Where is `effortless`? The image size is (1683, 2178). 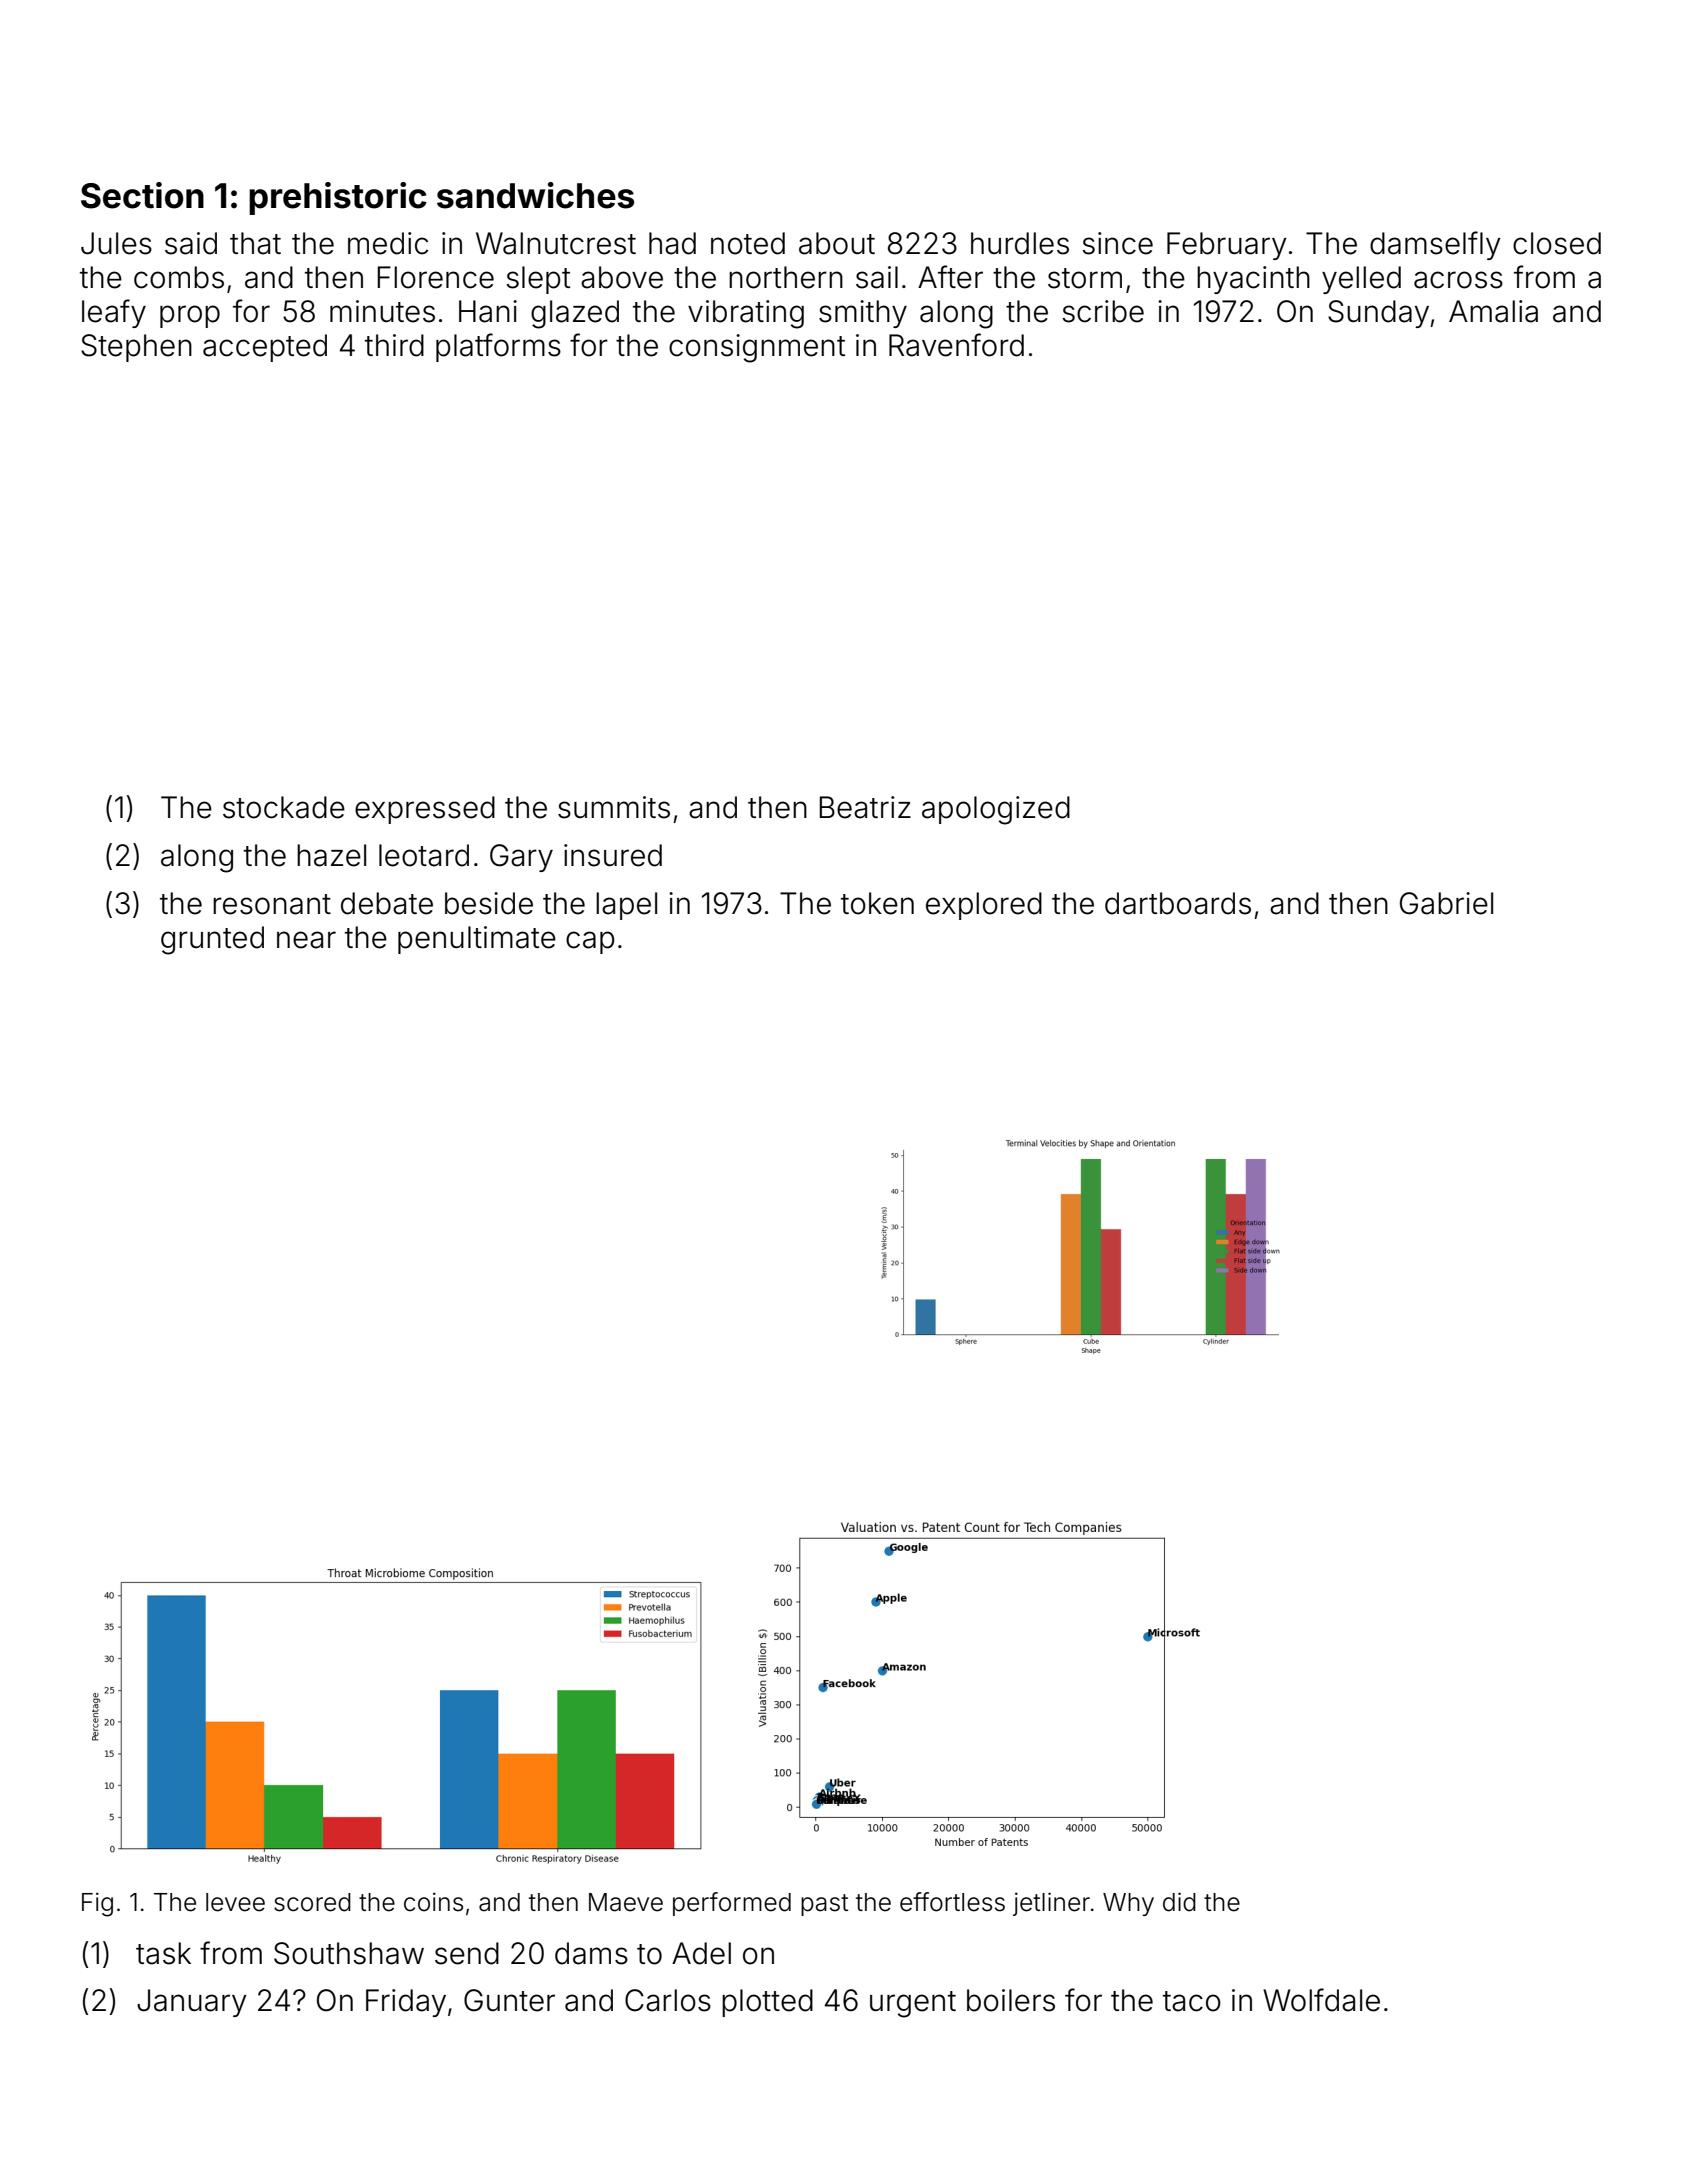
effortless is located at coordinates (952, 1902).
